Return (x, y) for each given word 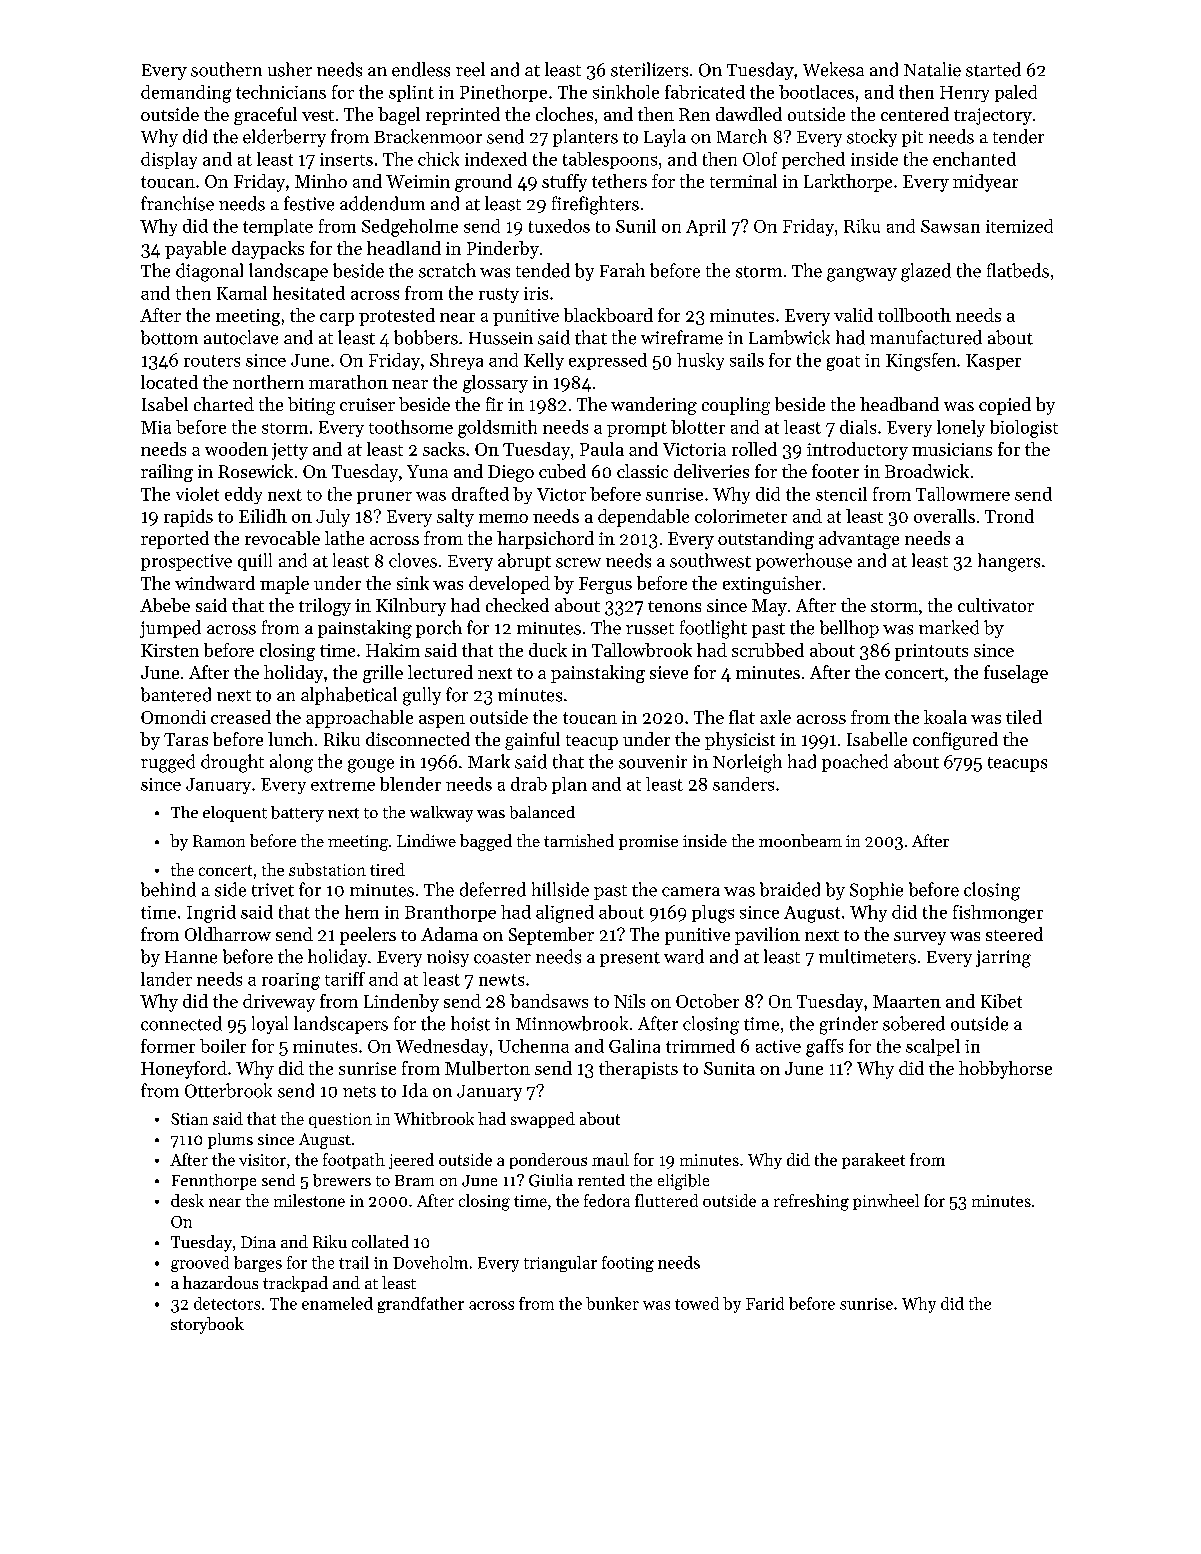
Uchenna (533, 1046)
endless (421, 69)
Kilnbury (411, 607)
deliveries (711, 471)
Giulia (551, 1180)
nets (359, 1092)
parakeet (873, 1161)
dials (858, 427)
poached (855, 763)
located (169, 382)
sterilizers (649, 69)
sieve (669, 672)
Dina (258, 1242)
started (993, 69)
